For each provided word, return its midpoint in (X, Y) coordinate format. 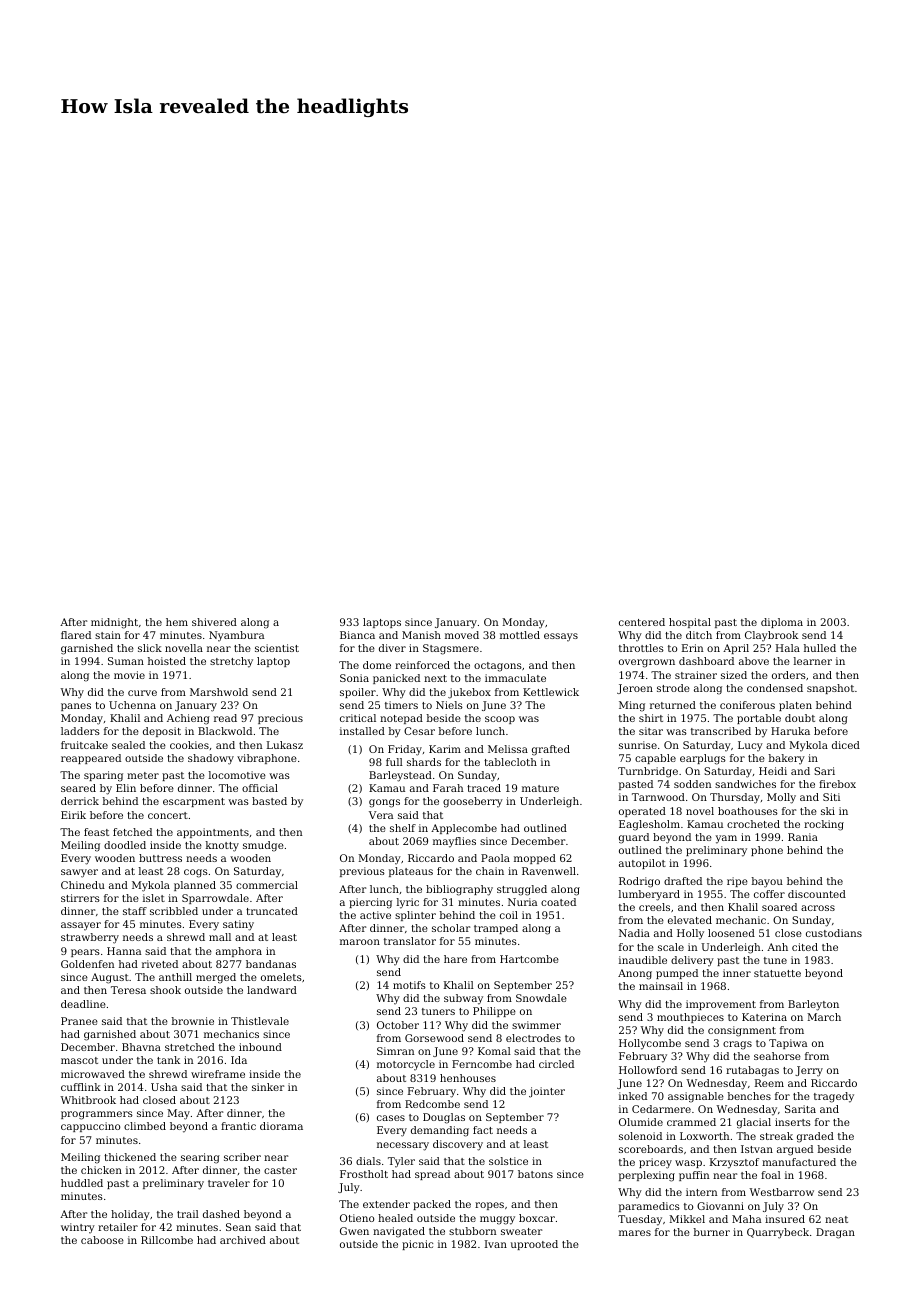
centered (642, 622)
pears (85, 953)
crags (737, 1045)
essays (561, 637)
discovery (458, 1145)
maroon (360, 942)
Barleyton (813, 1005)
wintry (78, 1228)
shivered (214, 622)
